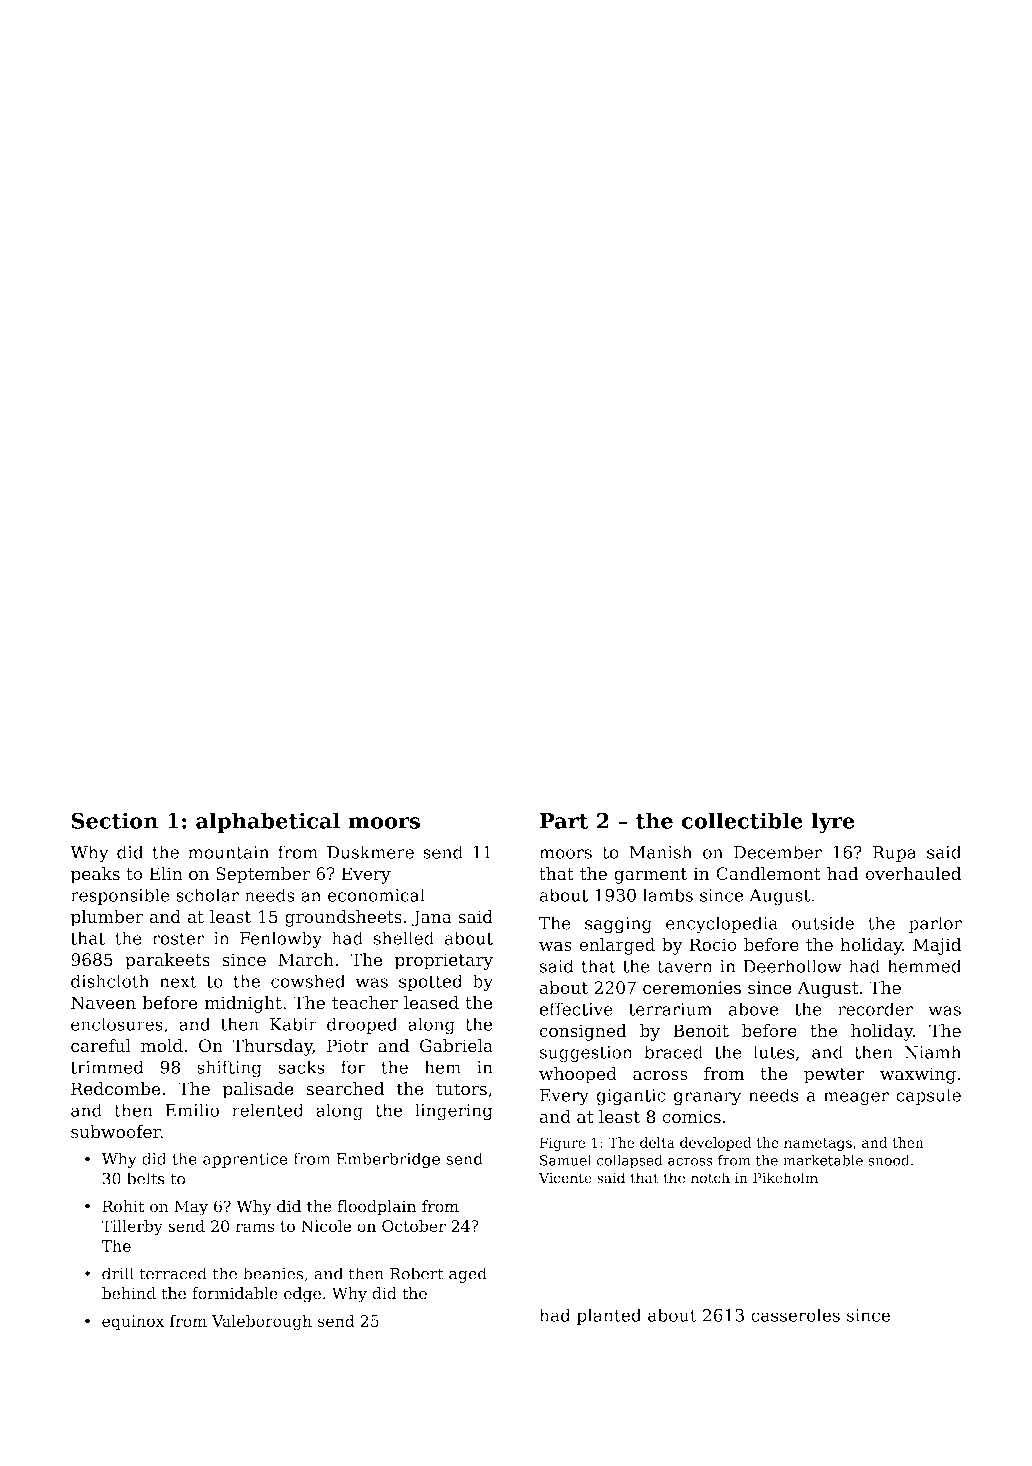 The height and width of the document is (1466, 1032). Describe the element at coordinates (101, 1046) in the document. I see `careful` at that location.
